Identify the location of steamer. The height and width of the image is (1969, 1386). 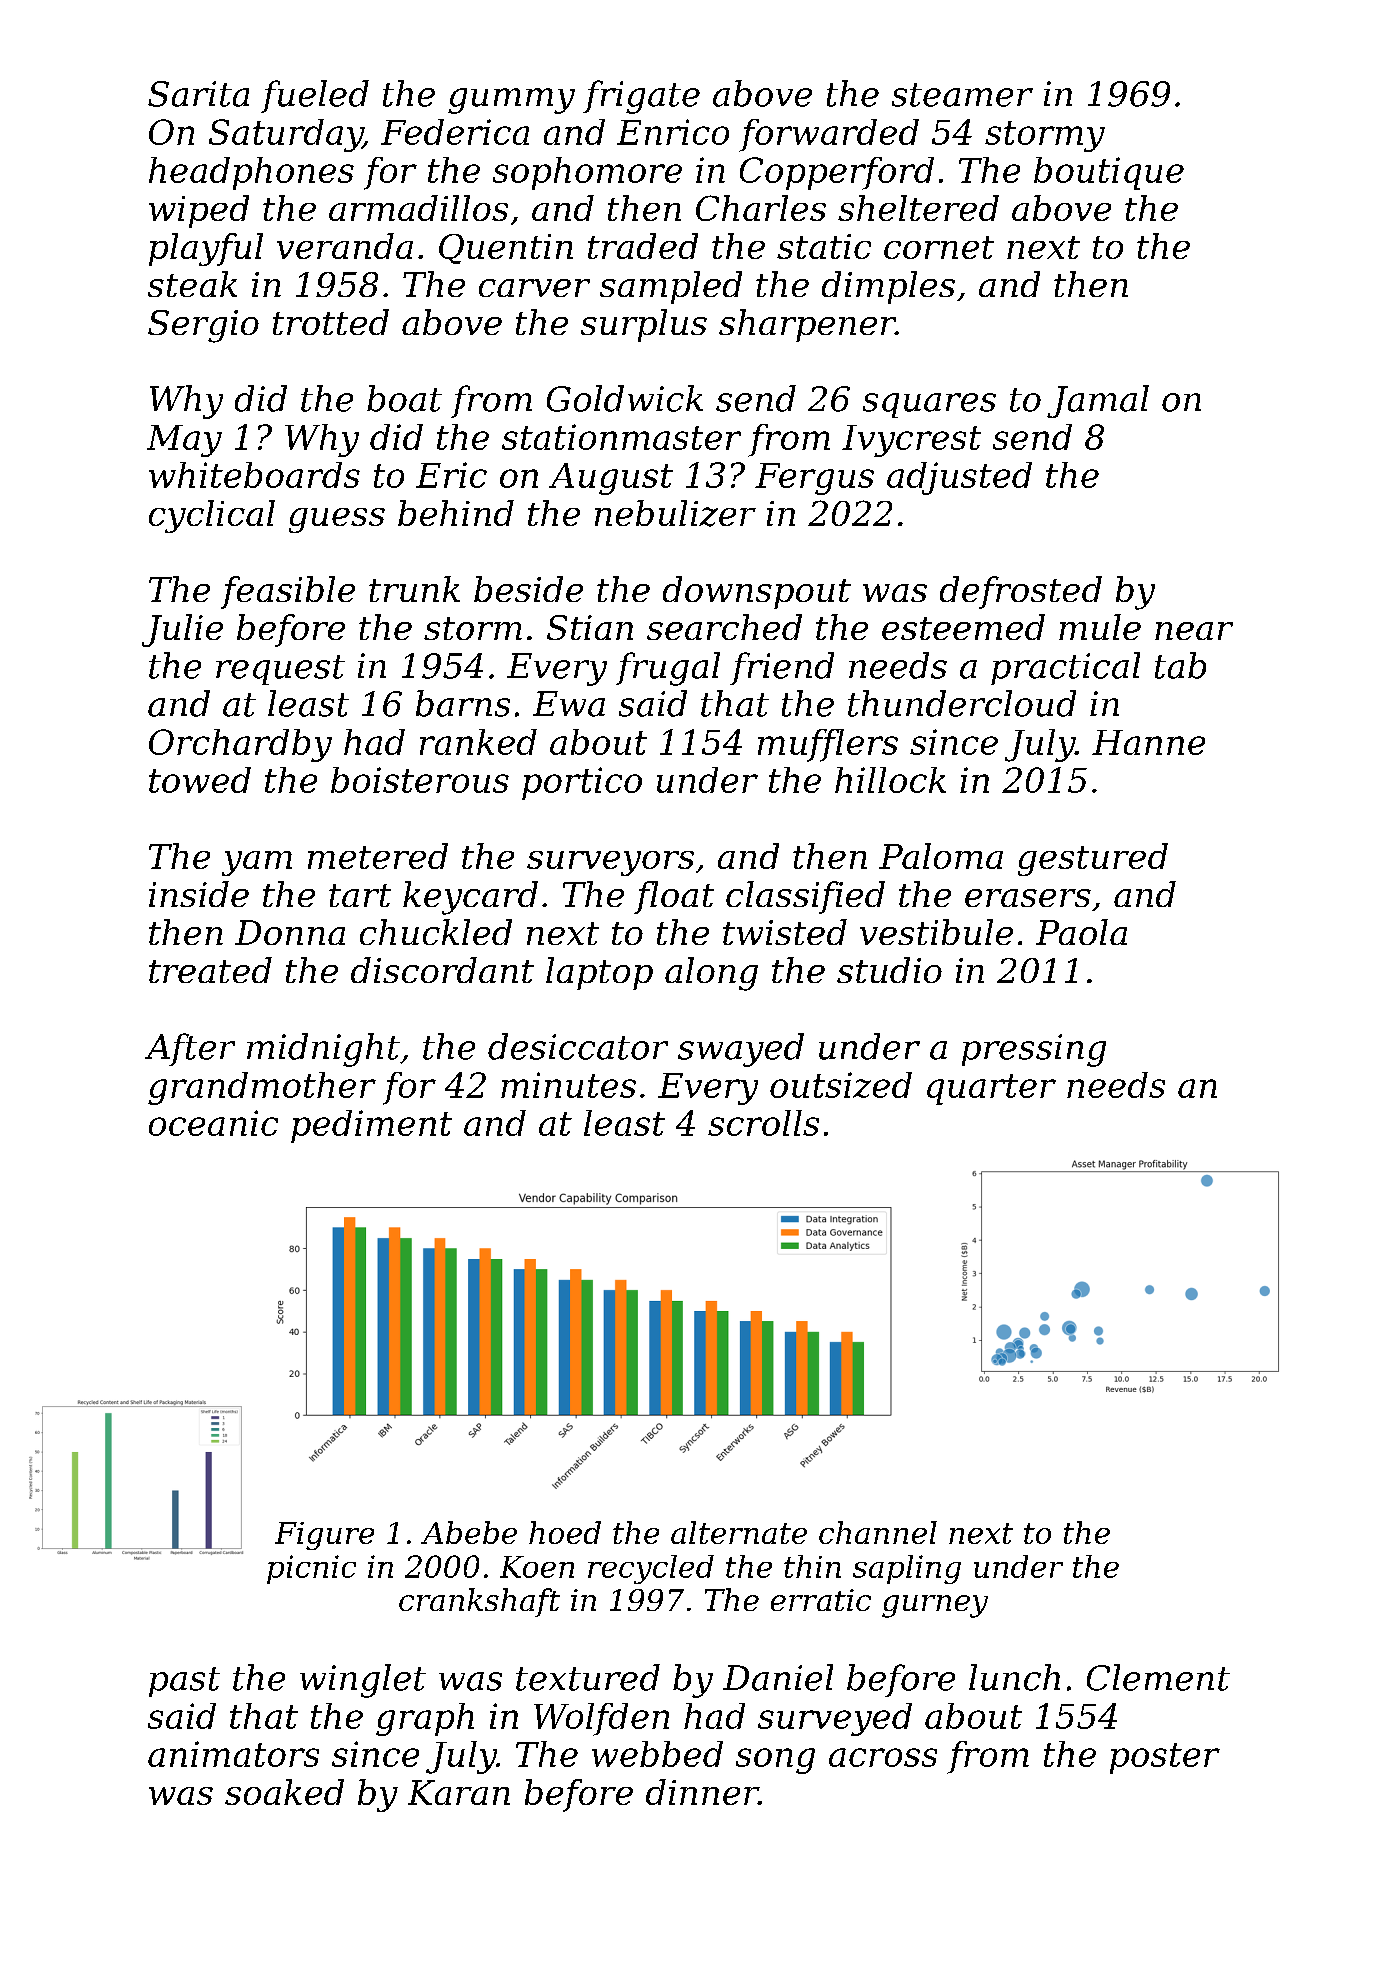
(962, 95).
